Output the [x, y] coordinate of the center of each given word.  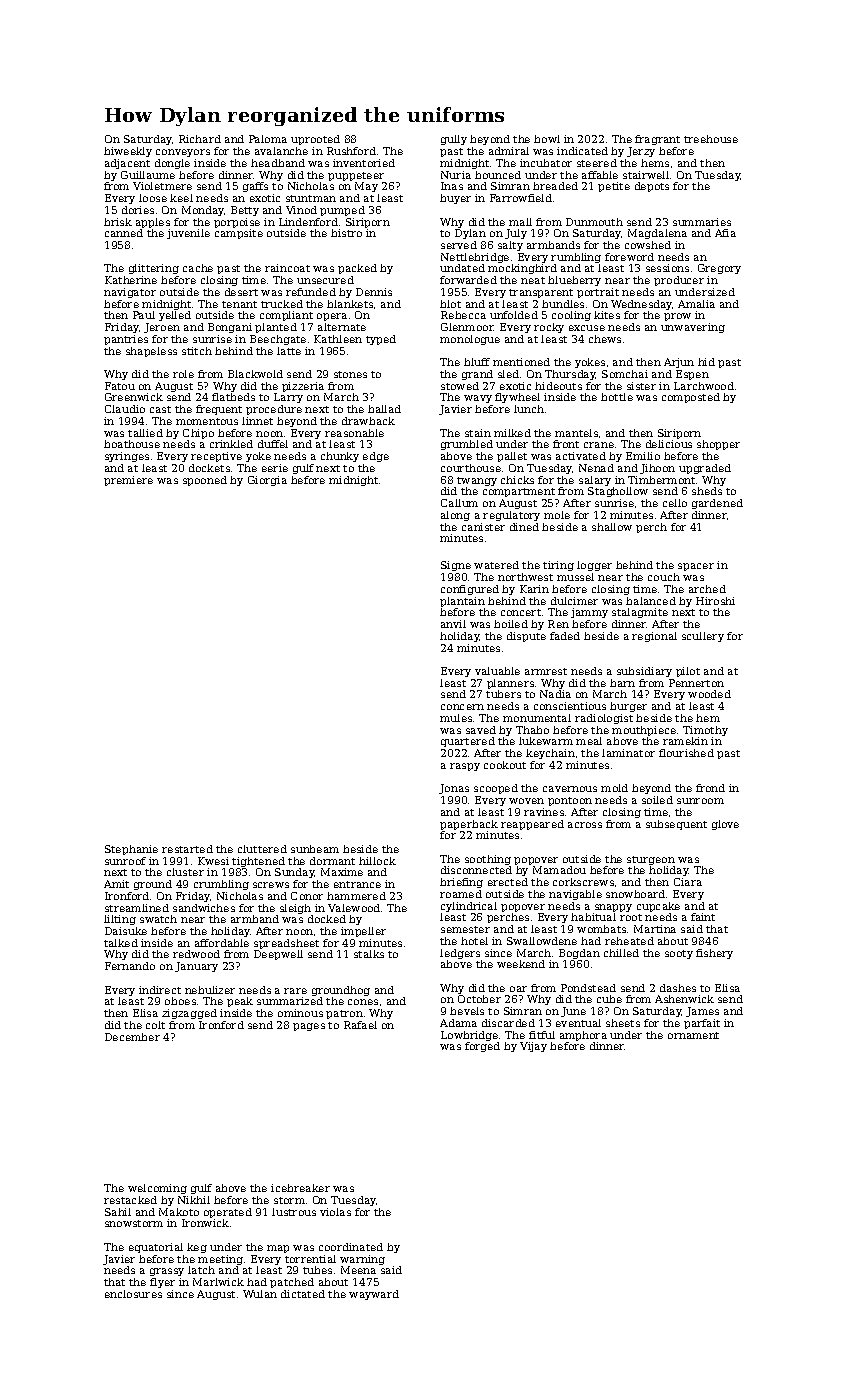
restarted [187, 849]
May [366, 187]
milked [512, 433]
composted [691, 398]
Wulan [260, 1294]
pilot [688, 672]
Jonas [454, 789]
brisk [118, 222]
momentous [207, 421]
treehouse [711, 139]
